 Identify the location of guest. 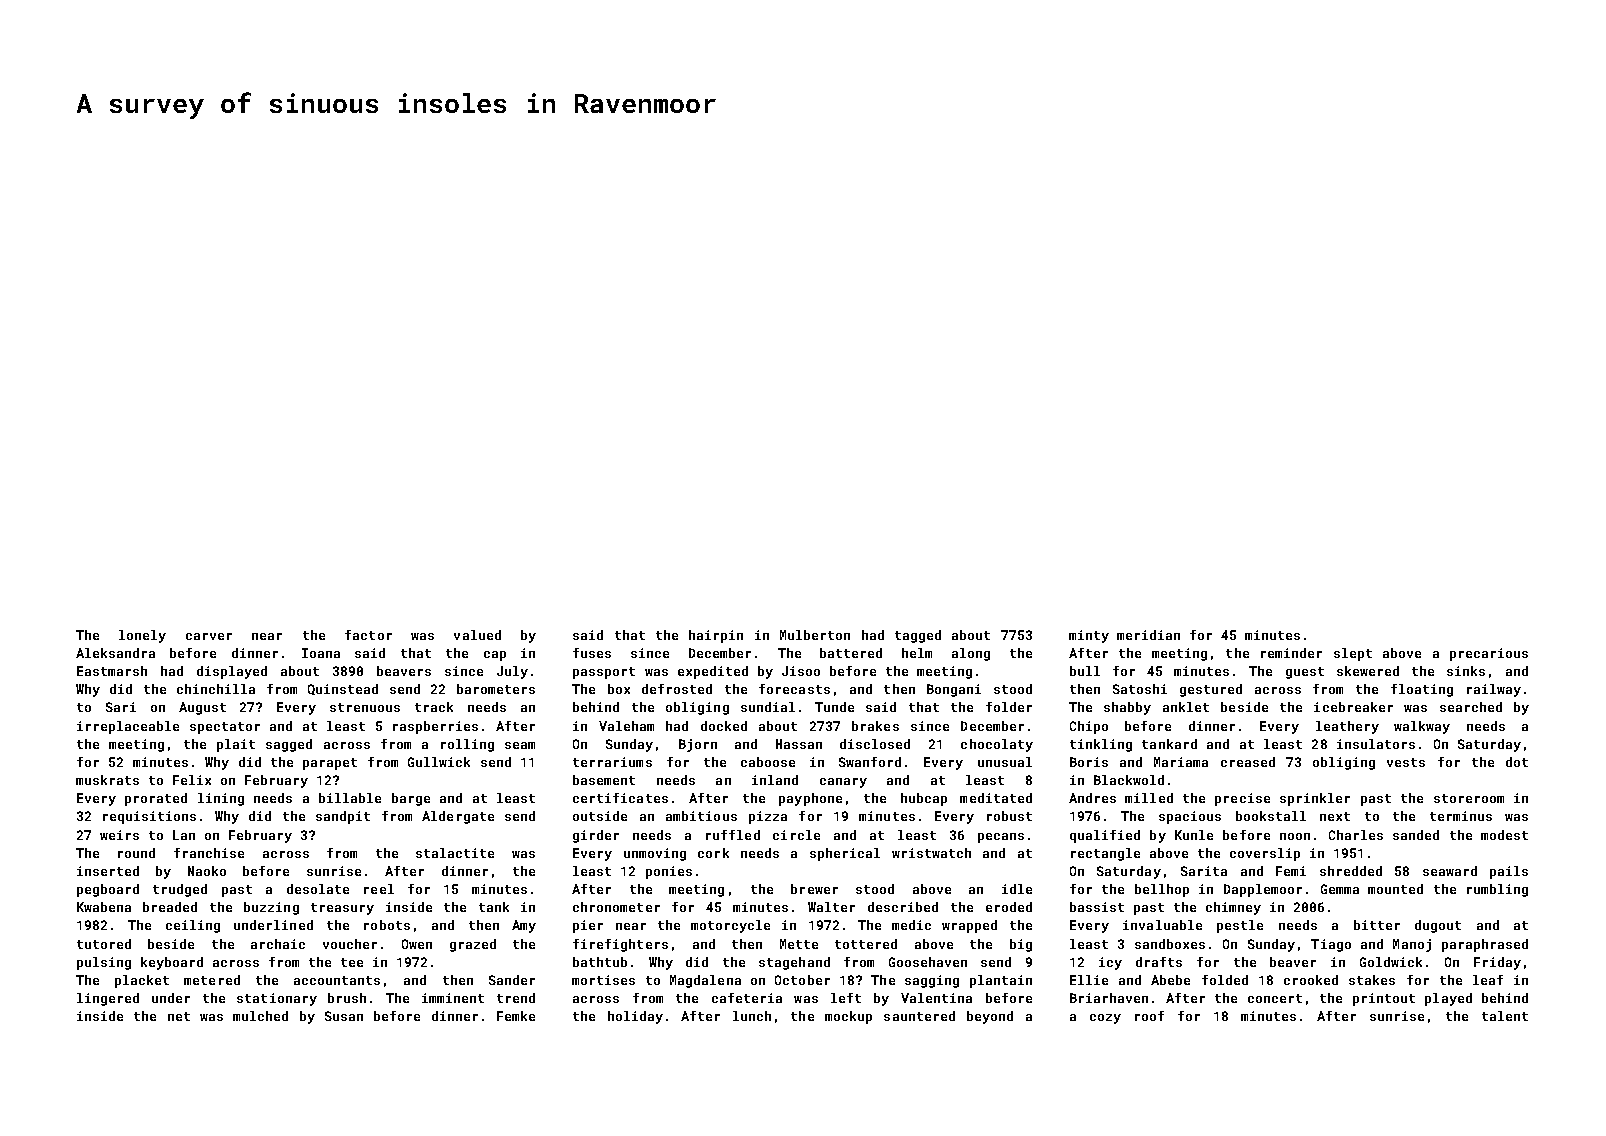
(1305, 673).
